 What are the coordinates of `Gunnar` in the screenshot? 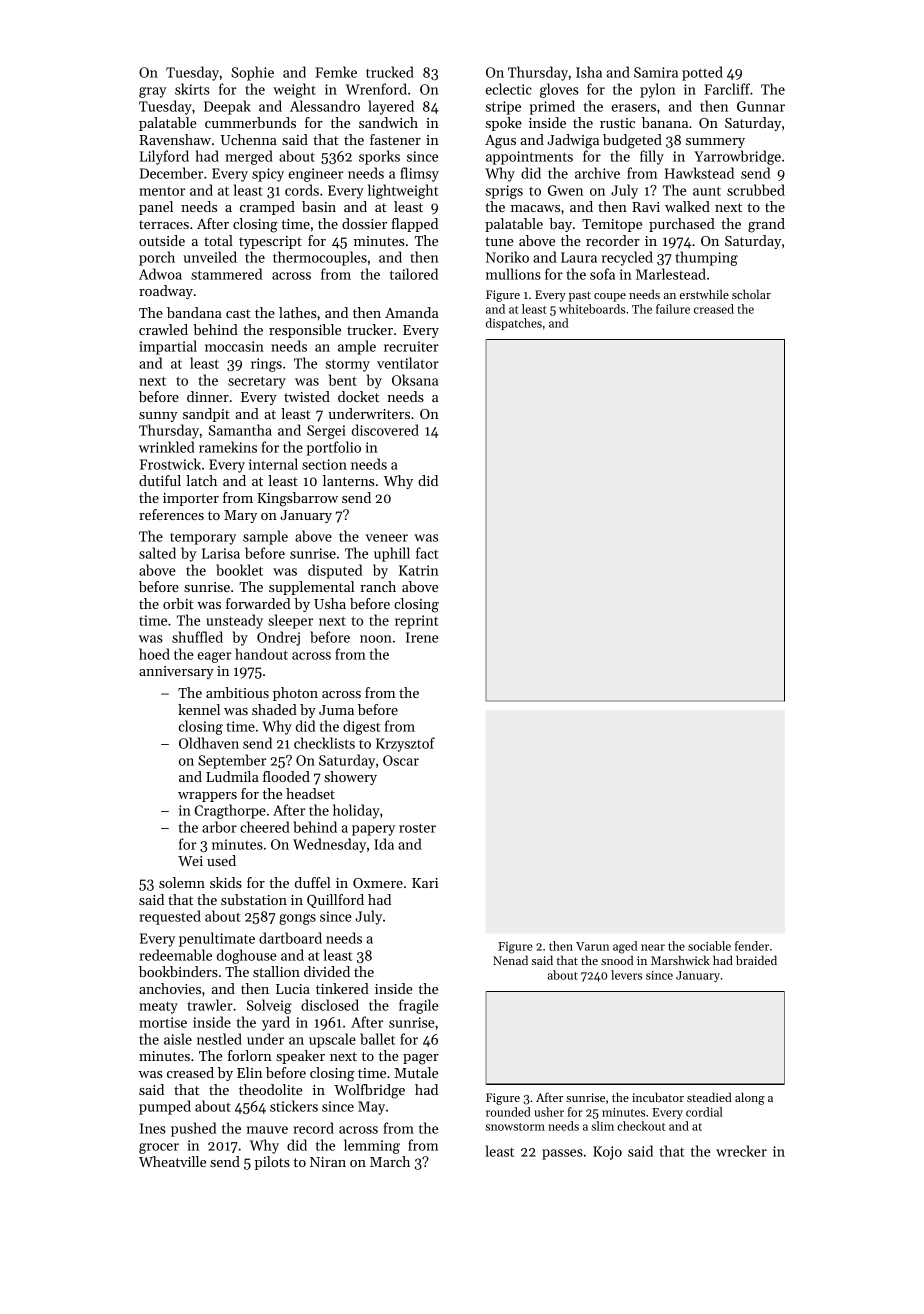 It's located at (761, 106).
